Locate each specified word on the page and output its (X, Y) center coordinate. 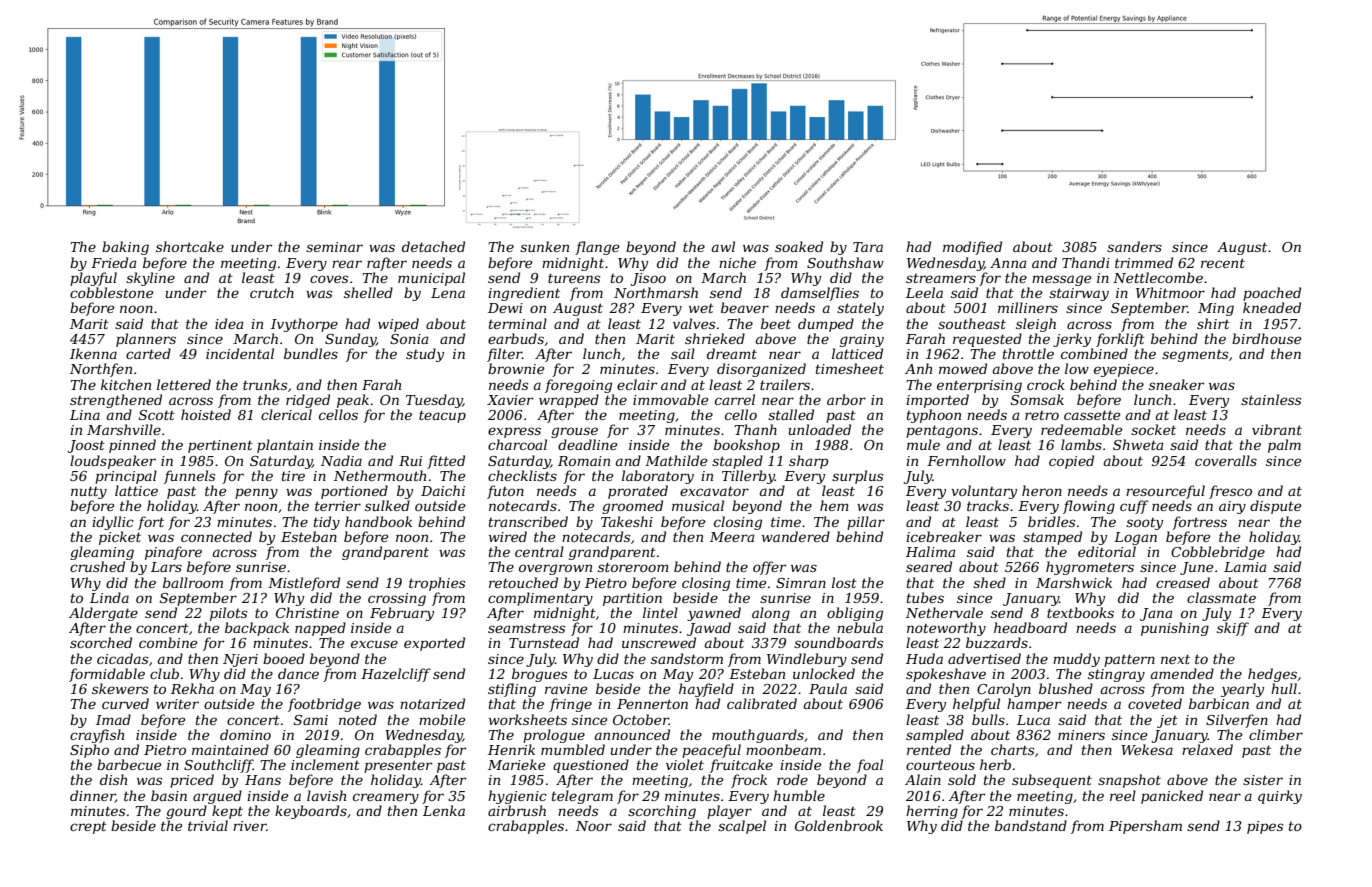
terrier (338, 506)
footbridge (324, 705)
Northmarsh (656, 292)
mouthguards (758, 736)
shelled (368, 292)
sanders (1134, 246)
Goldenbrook (839, 825)
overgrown (555, 569)
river (250, 826)
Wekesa (1147, 749)
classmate (1221, 597)
